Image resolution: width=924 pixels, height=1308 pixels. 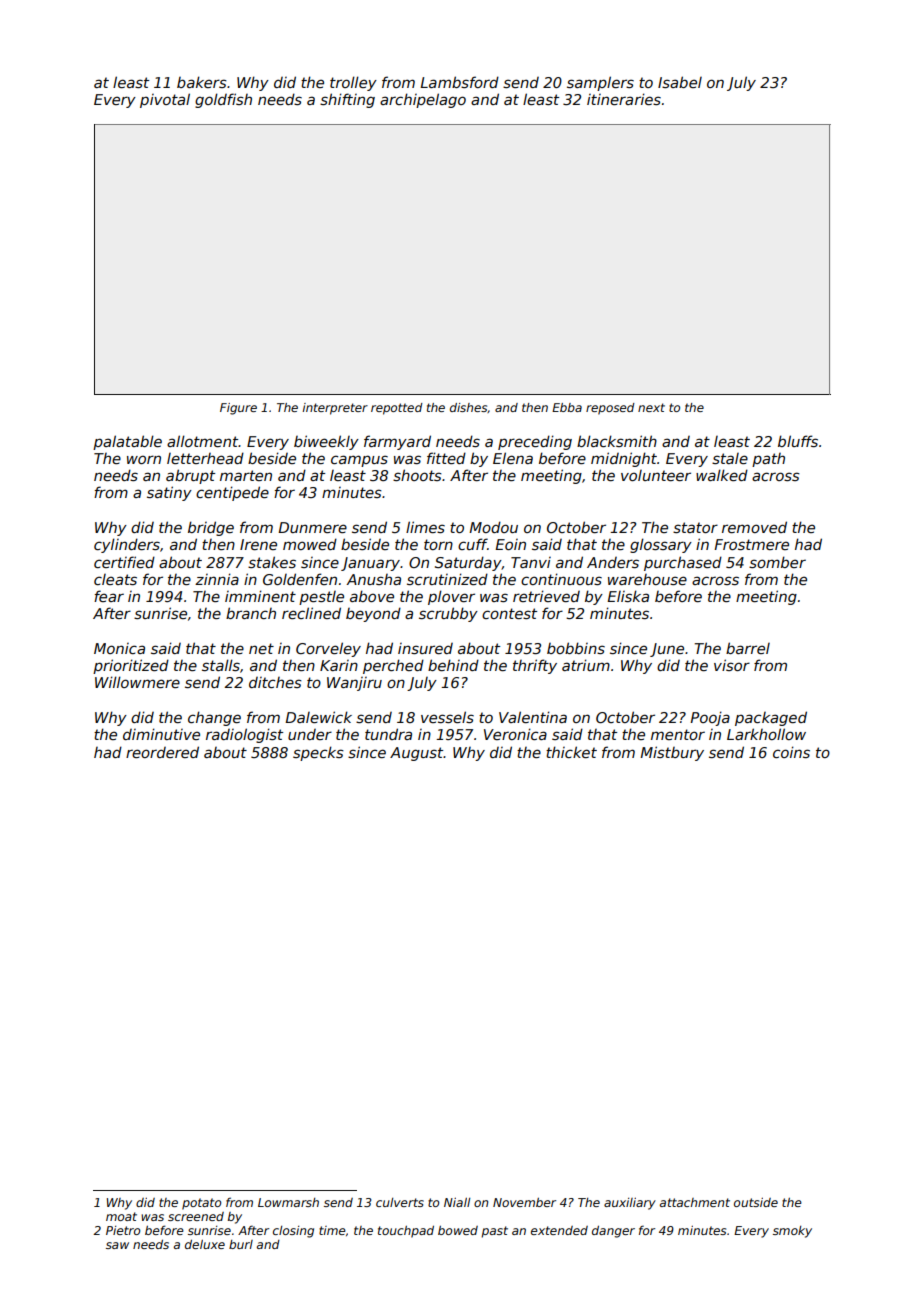 I want to click on centipede, so click(x=232, y=493).
